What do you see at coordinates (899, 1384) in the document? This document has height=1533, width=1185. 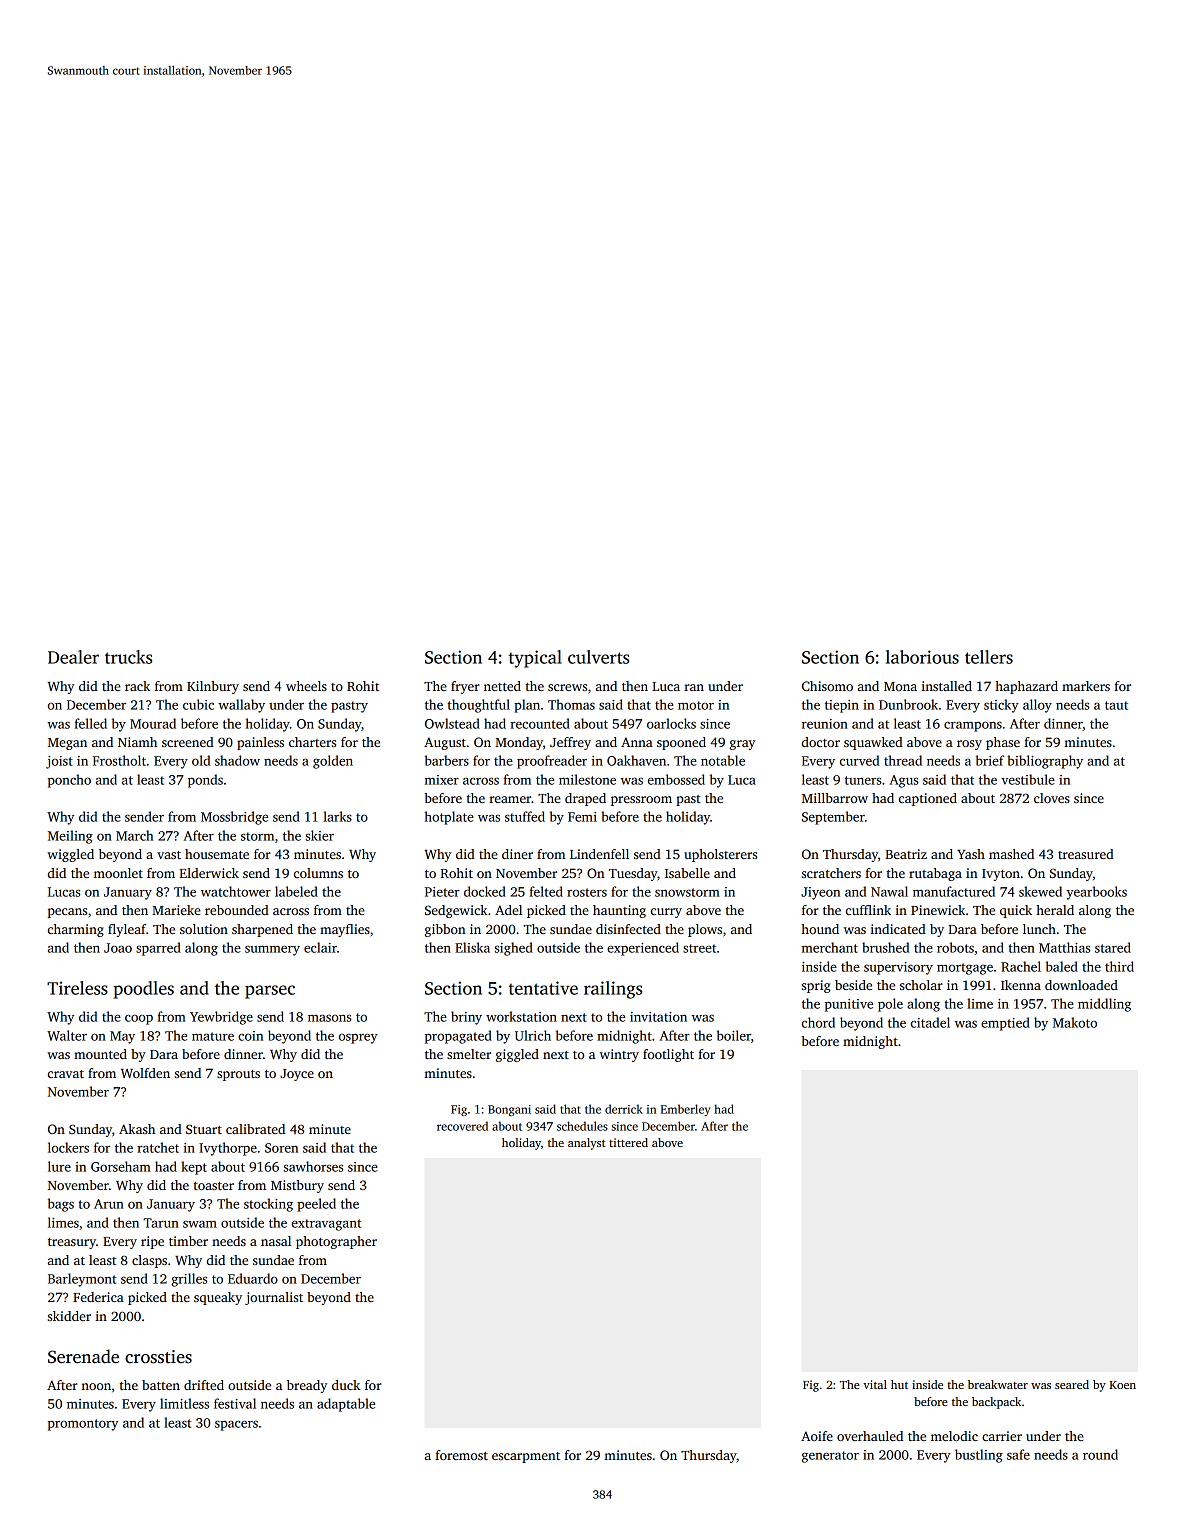 I see `hut` at bounding box center [899, 1384].
